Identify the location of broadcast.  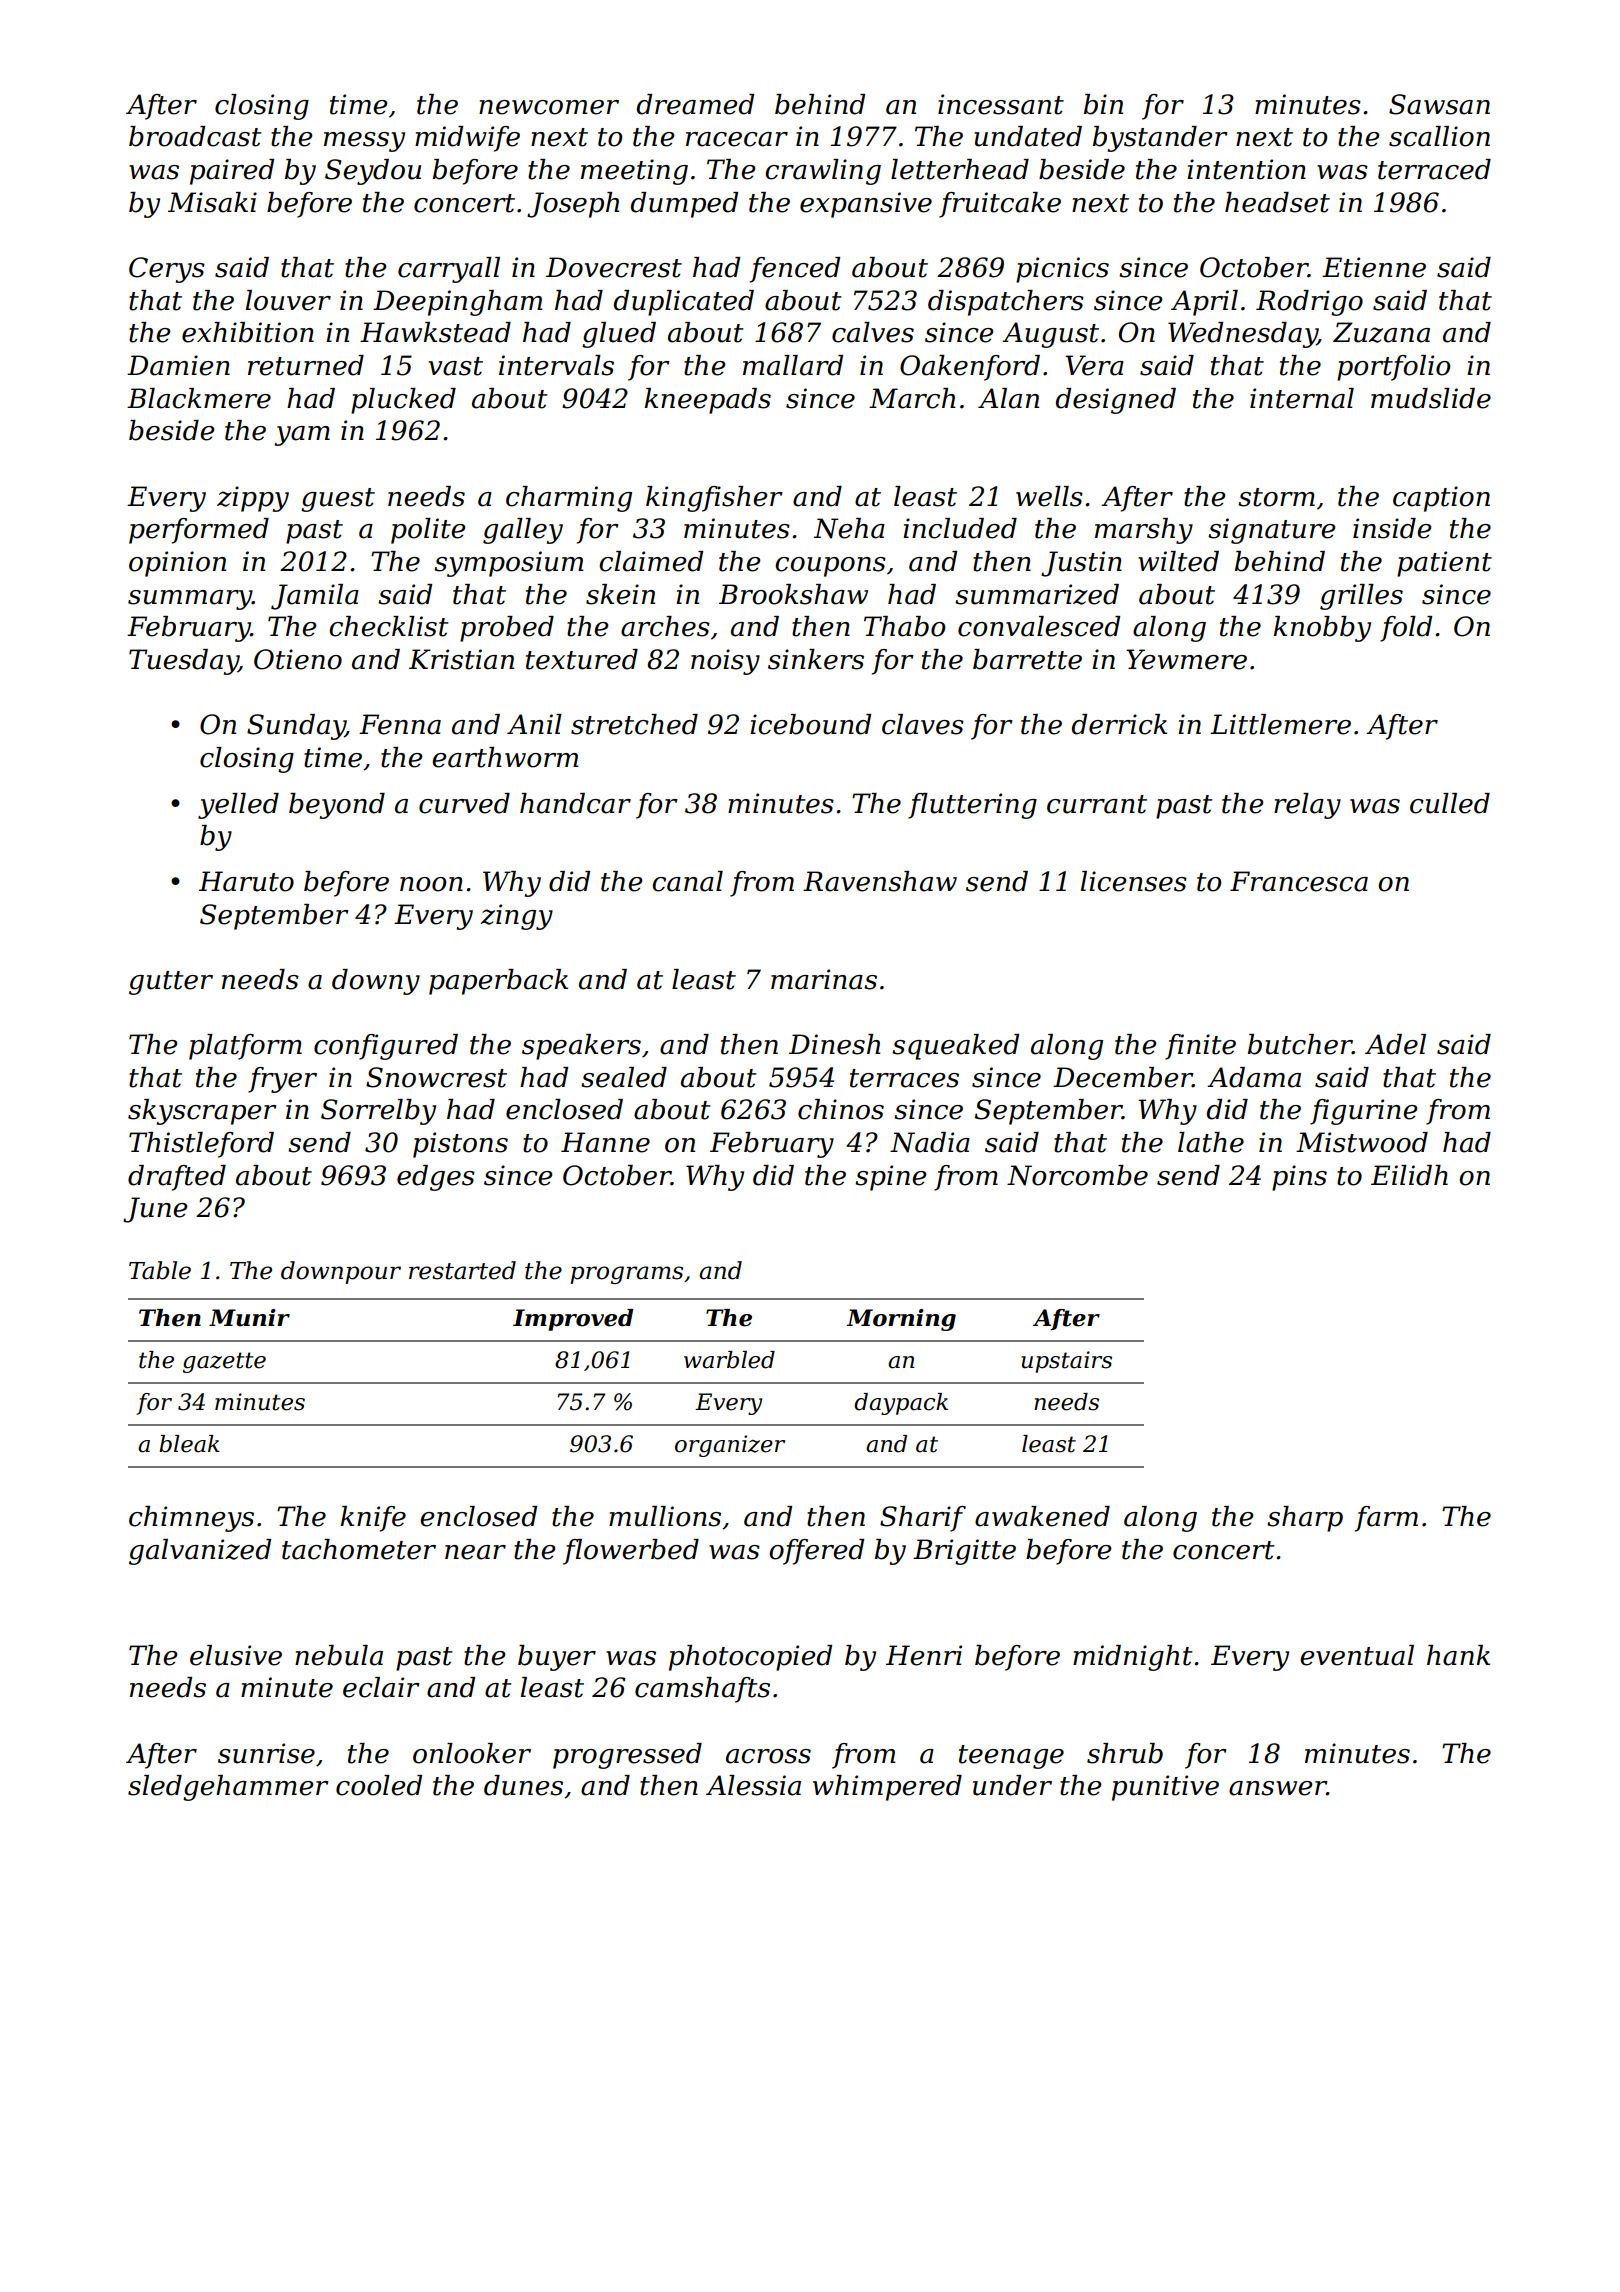
(195, 136).
